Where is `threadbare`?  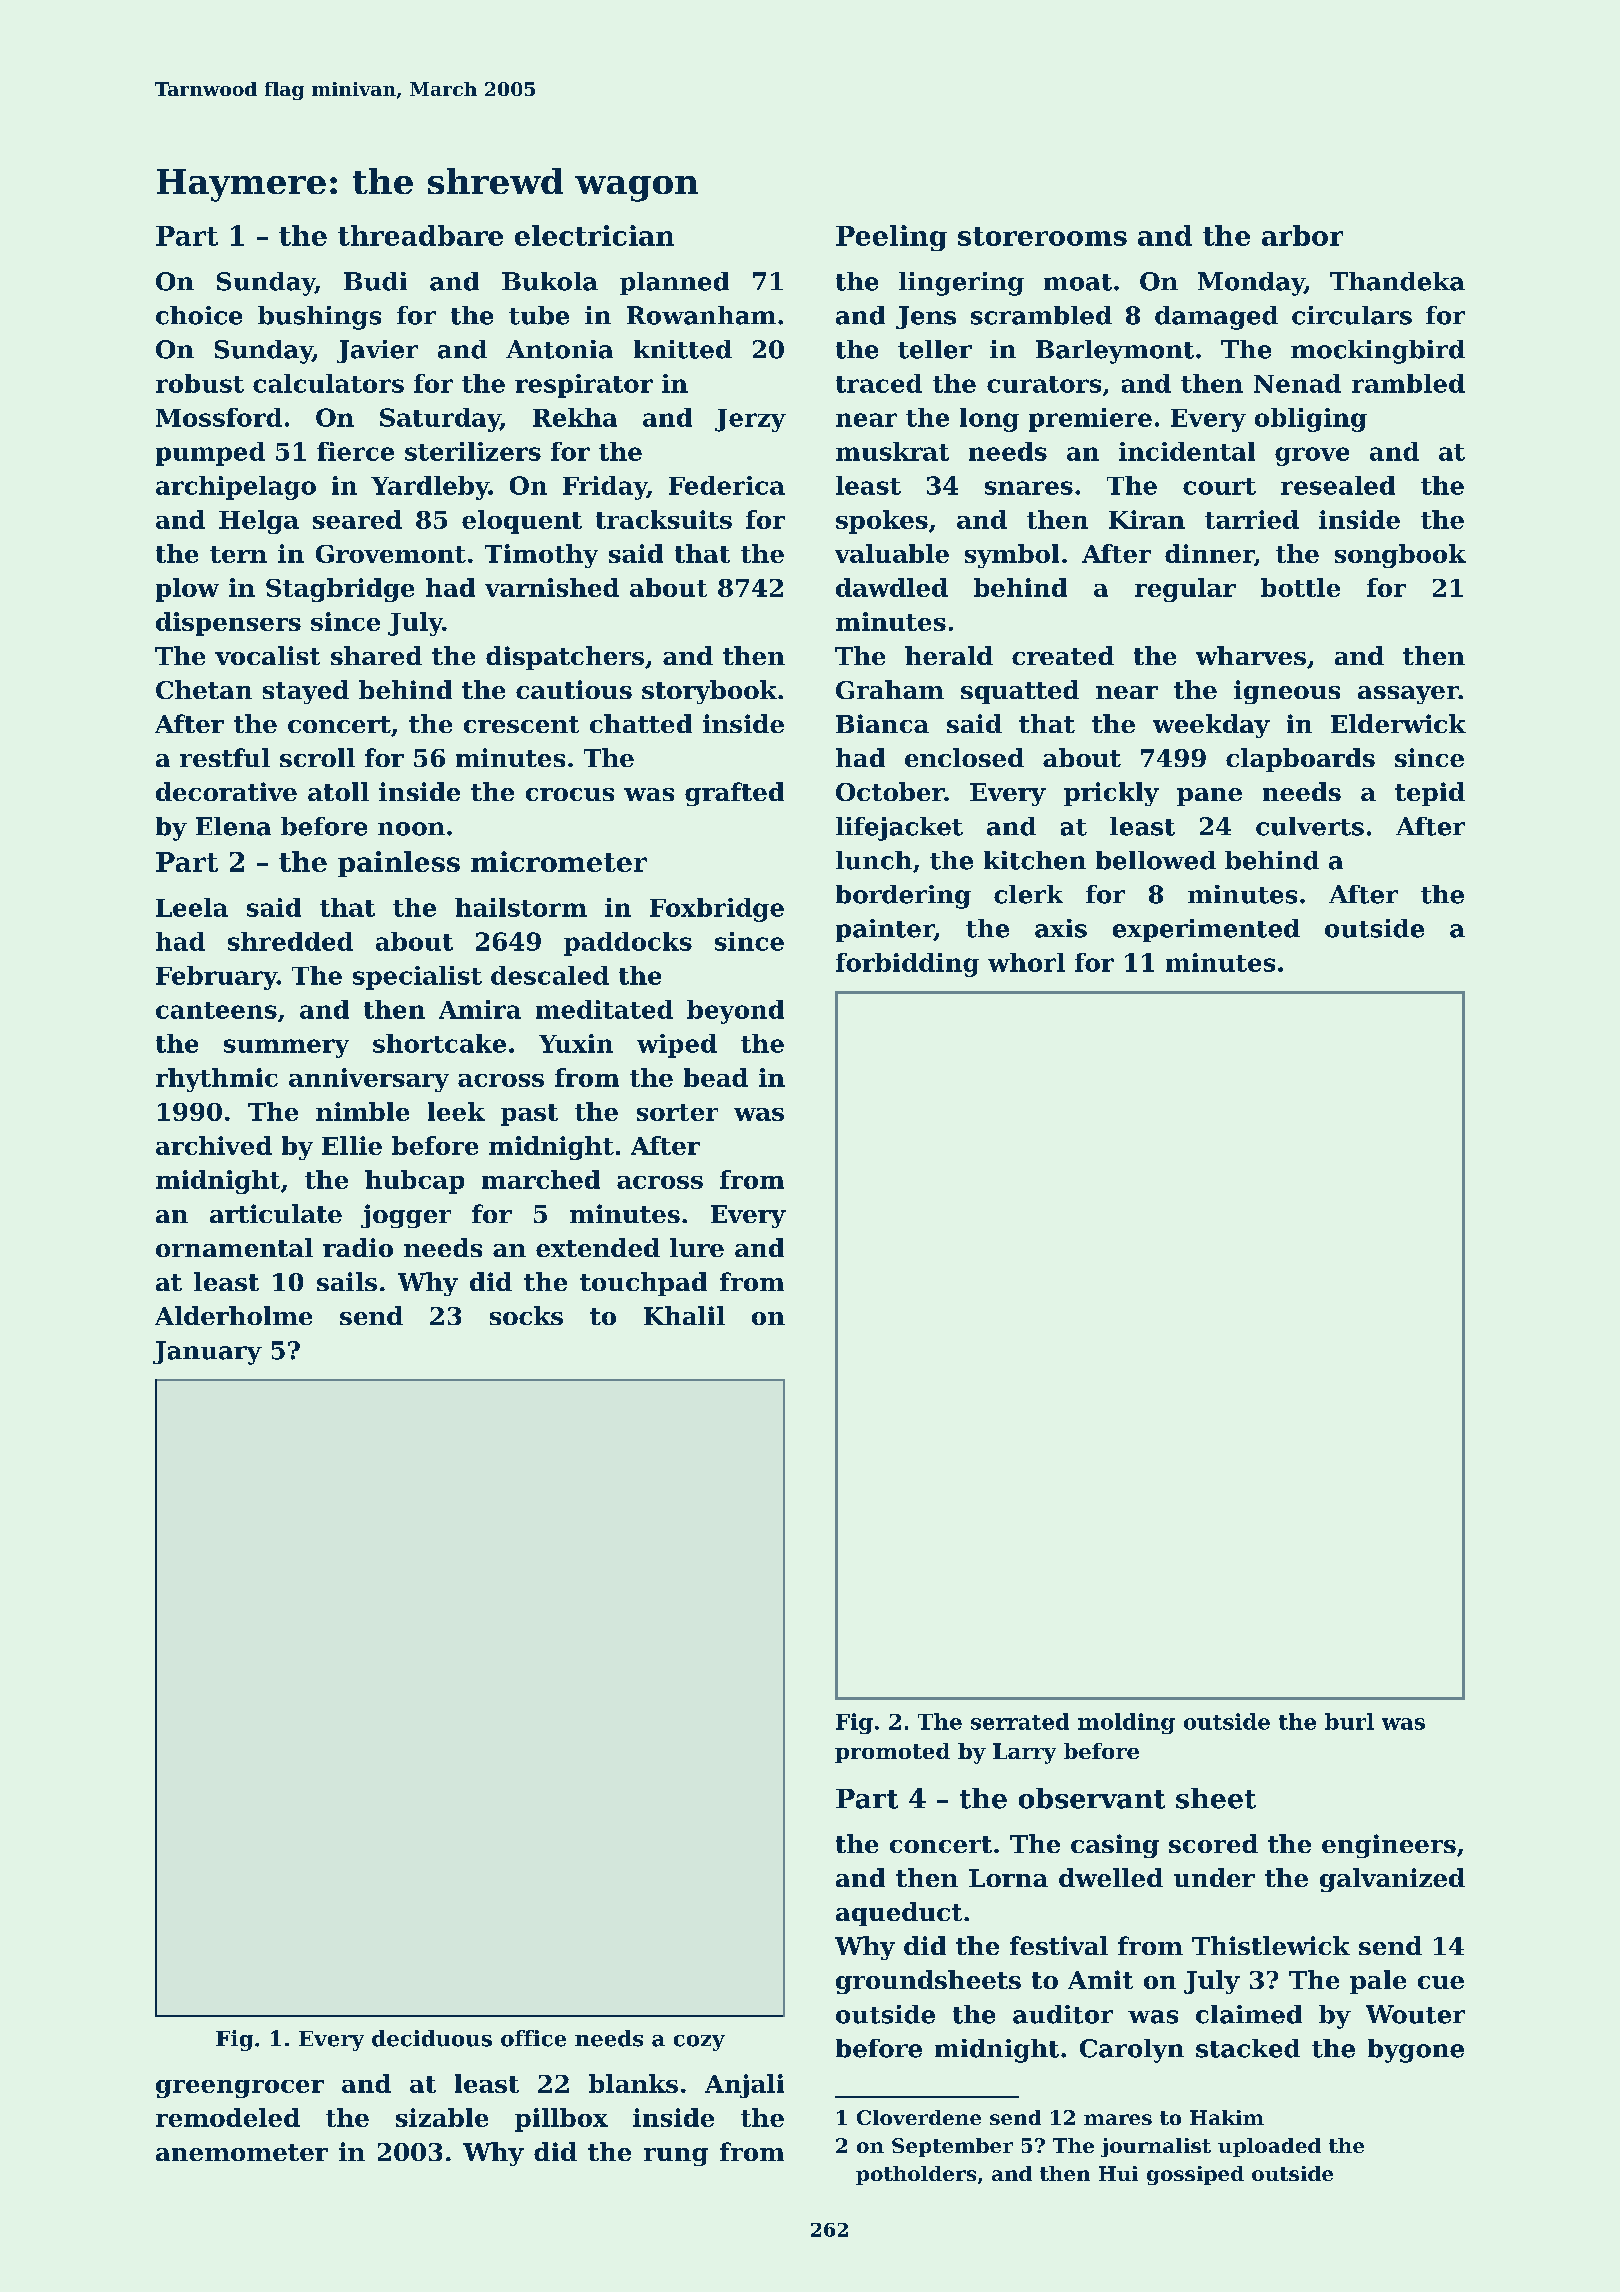
threadbare is located at coordinates (420, 235).
